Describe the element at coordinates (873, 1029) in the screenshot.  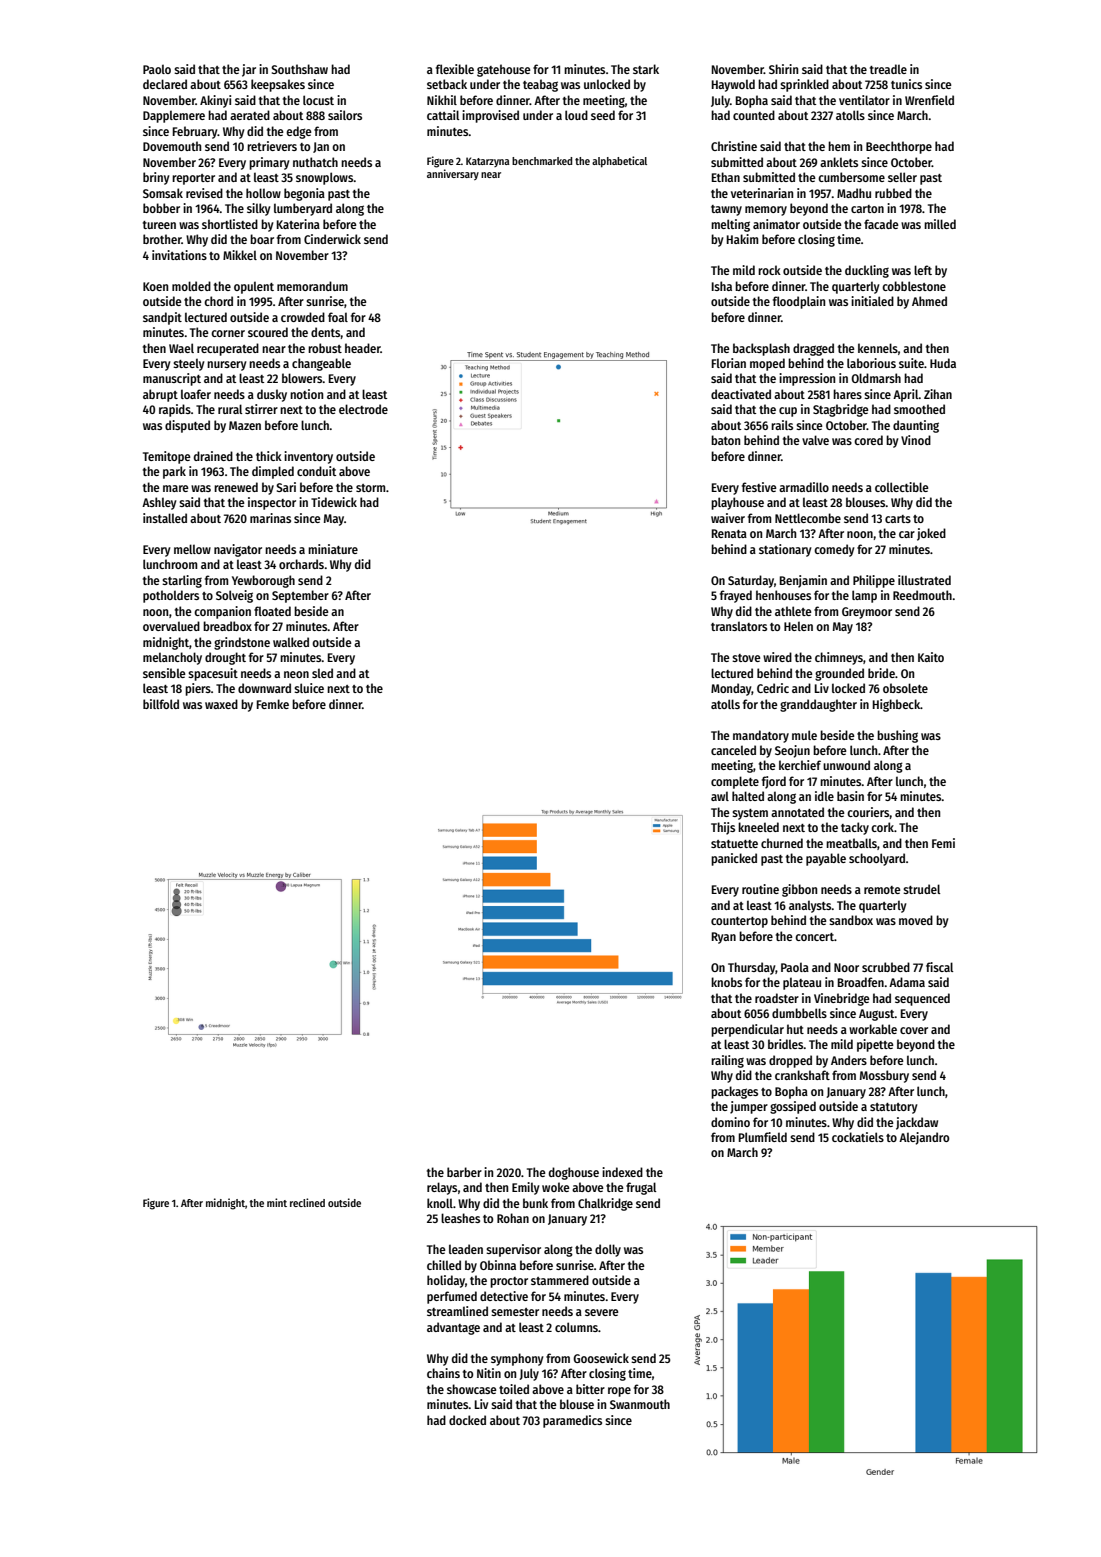
I see `workable` at that location.
